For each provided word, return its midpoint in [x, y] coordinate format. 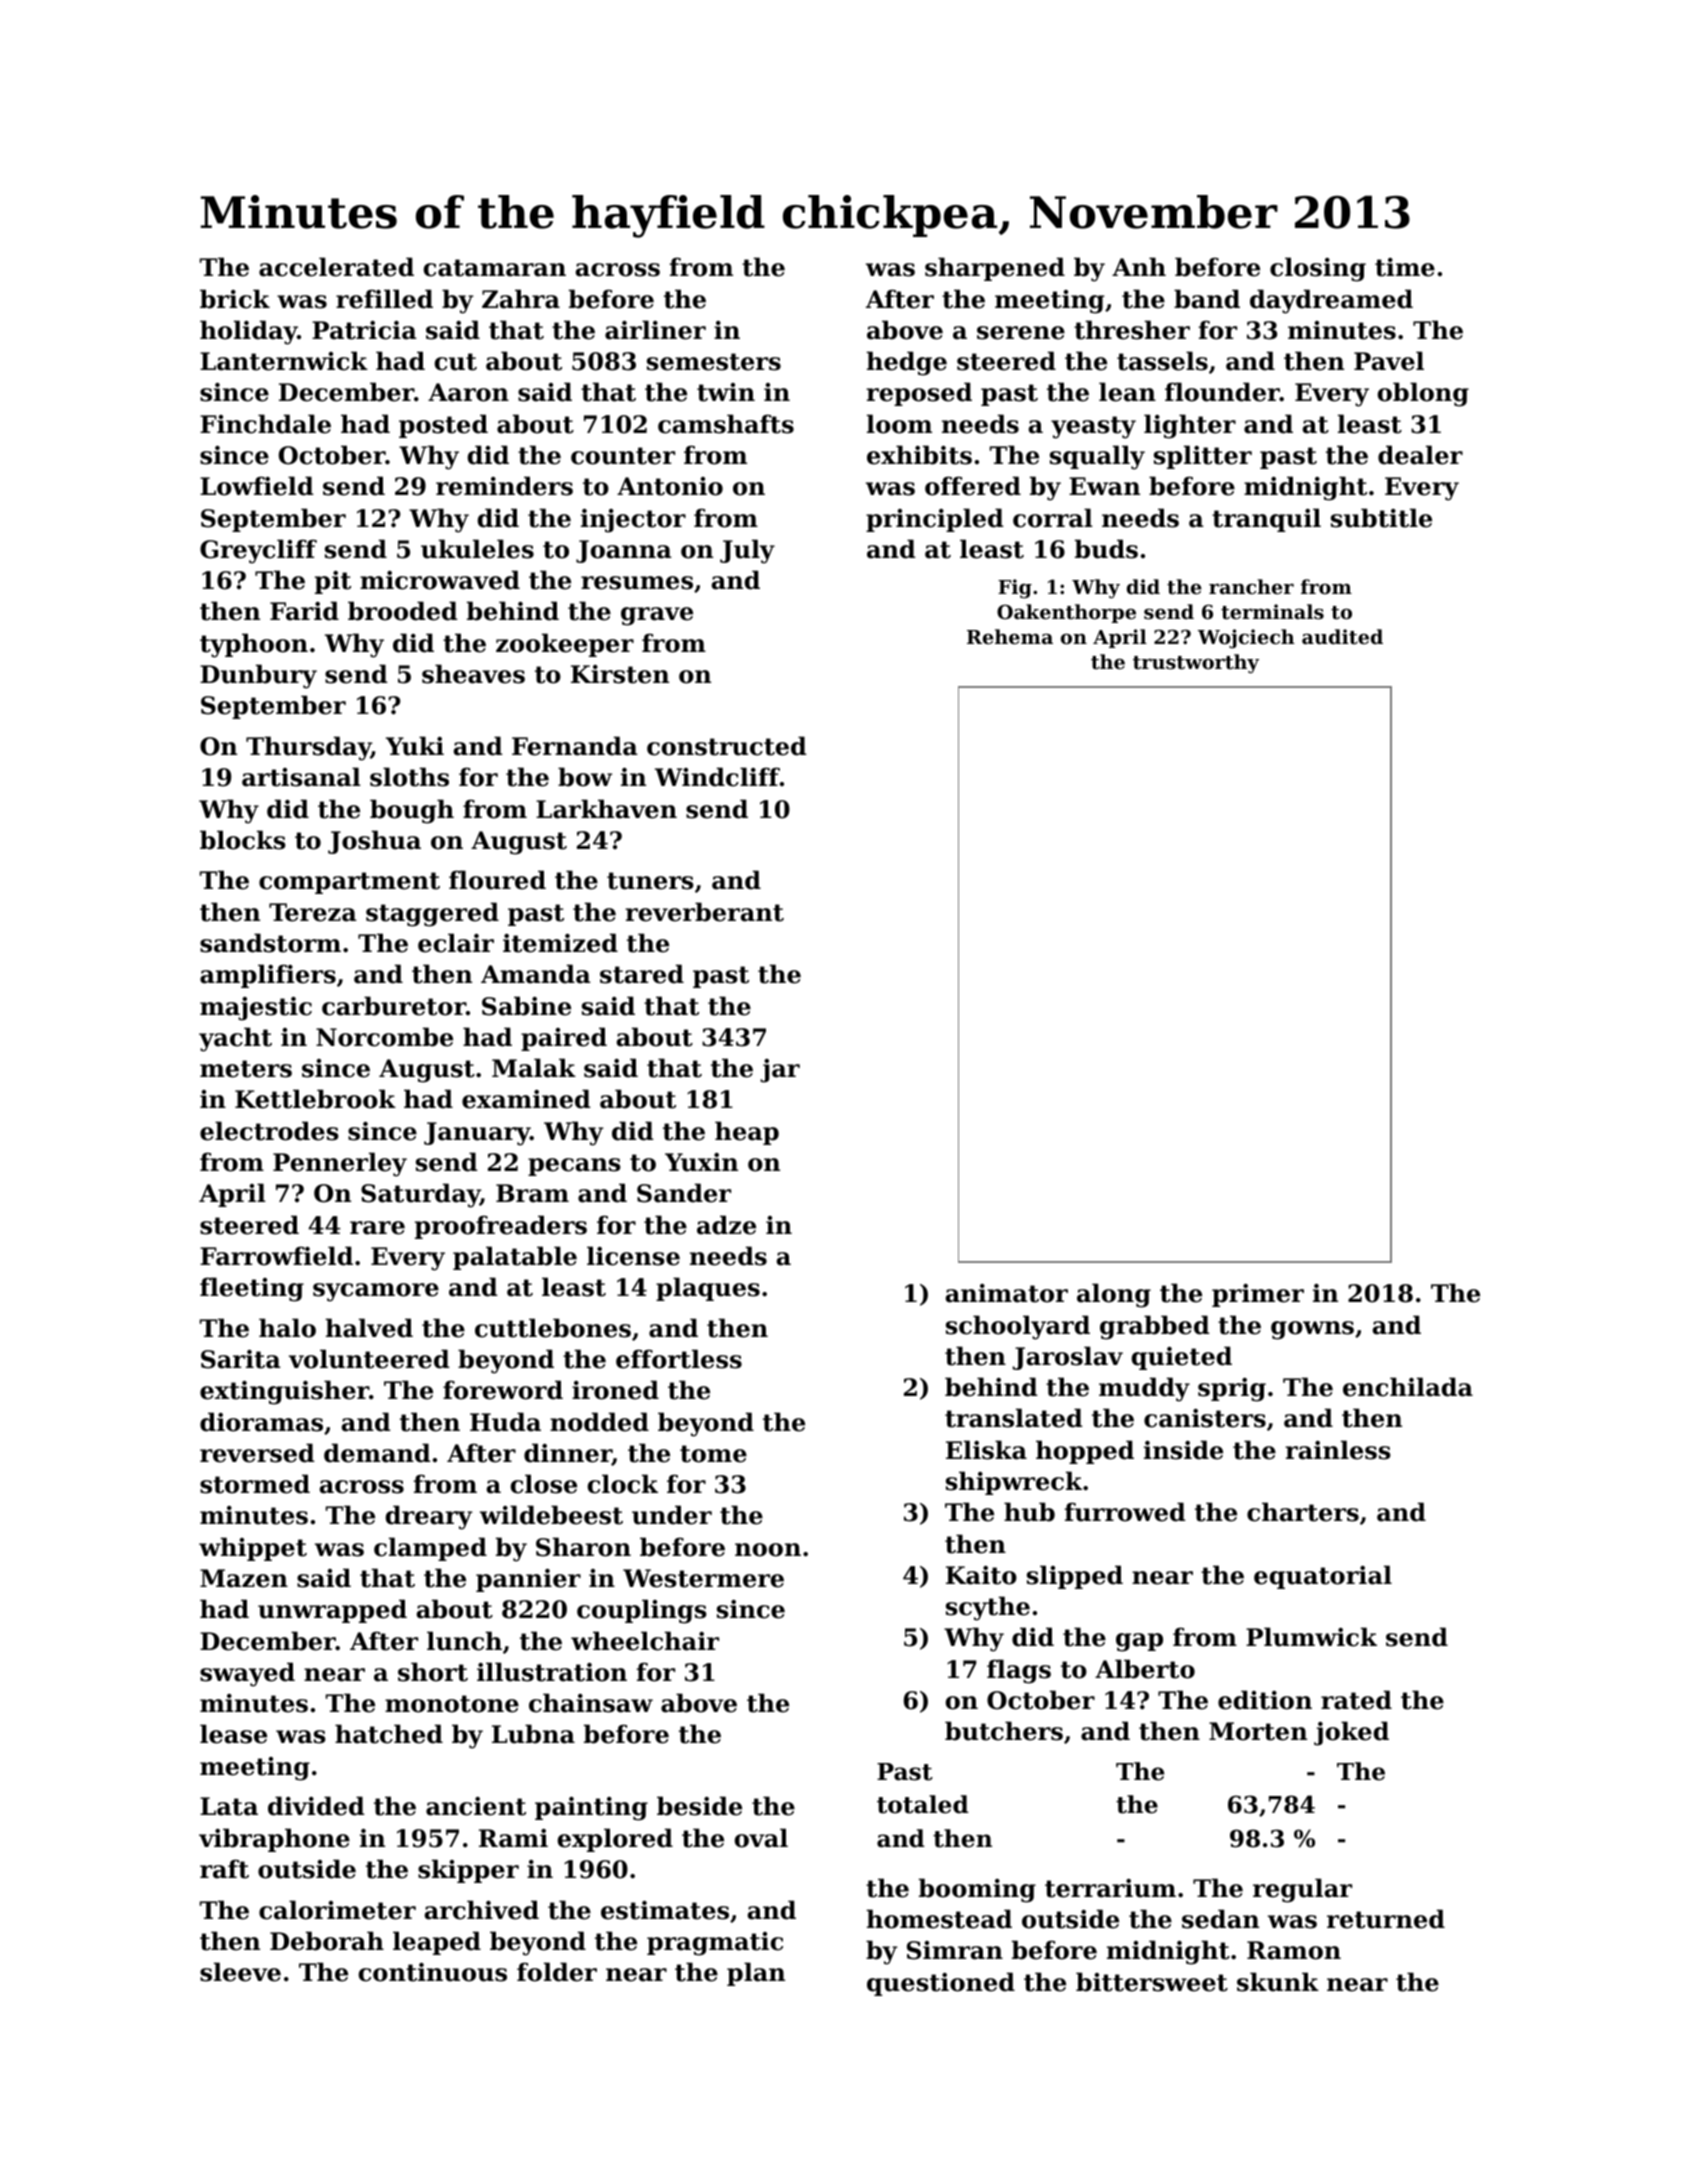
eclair [456, 943]
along [1114, 1295]
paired [564, 1039]
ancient [476, 1806]
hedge [906, 363]
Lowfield [257, 486]
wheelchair [645, 1641]
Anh [1139, 266]
